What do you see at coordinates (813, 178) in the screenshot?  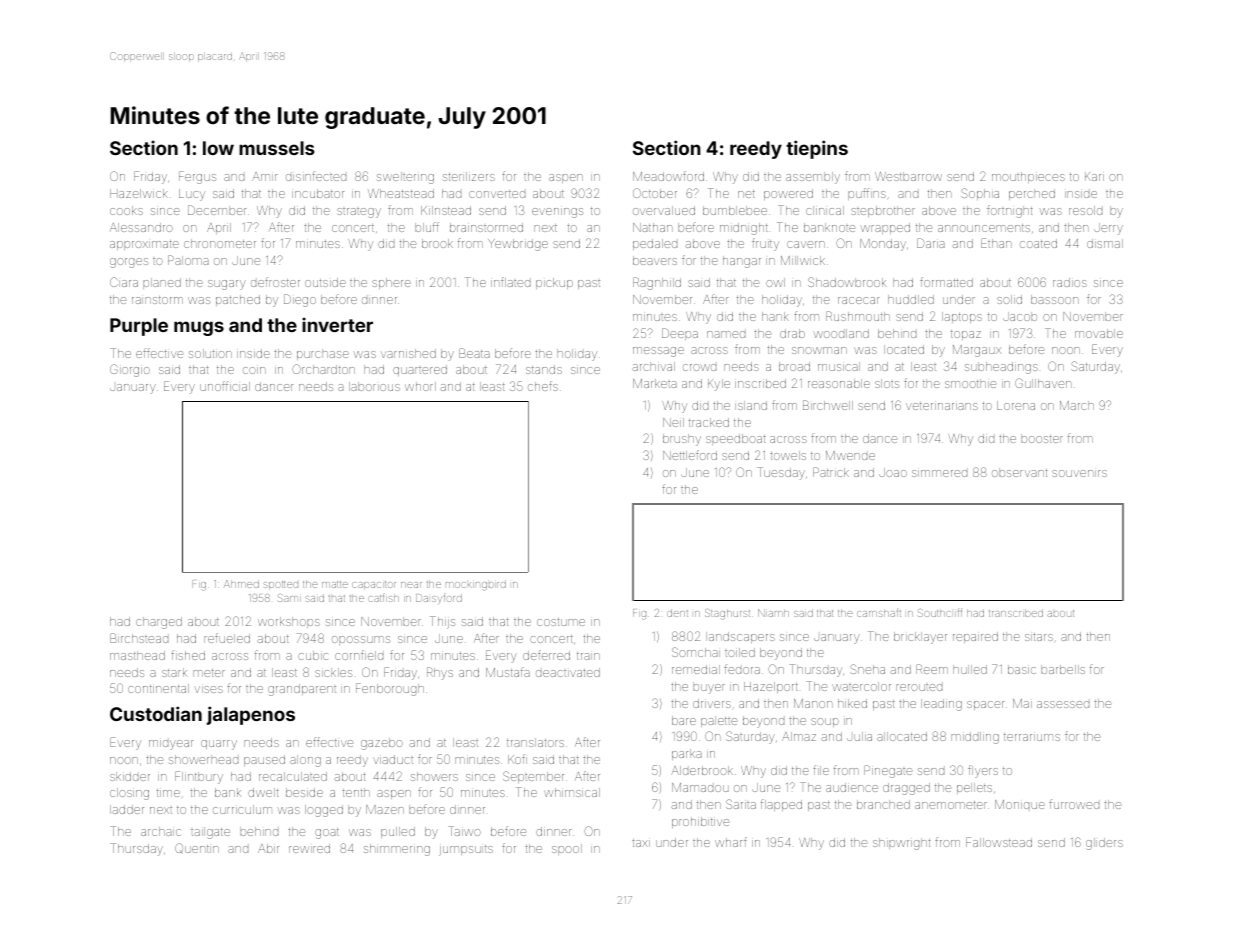 I see `assembly` at bounding box center [813, 178].
